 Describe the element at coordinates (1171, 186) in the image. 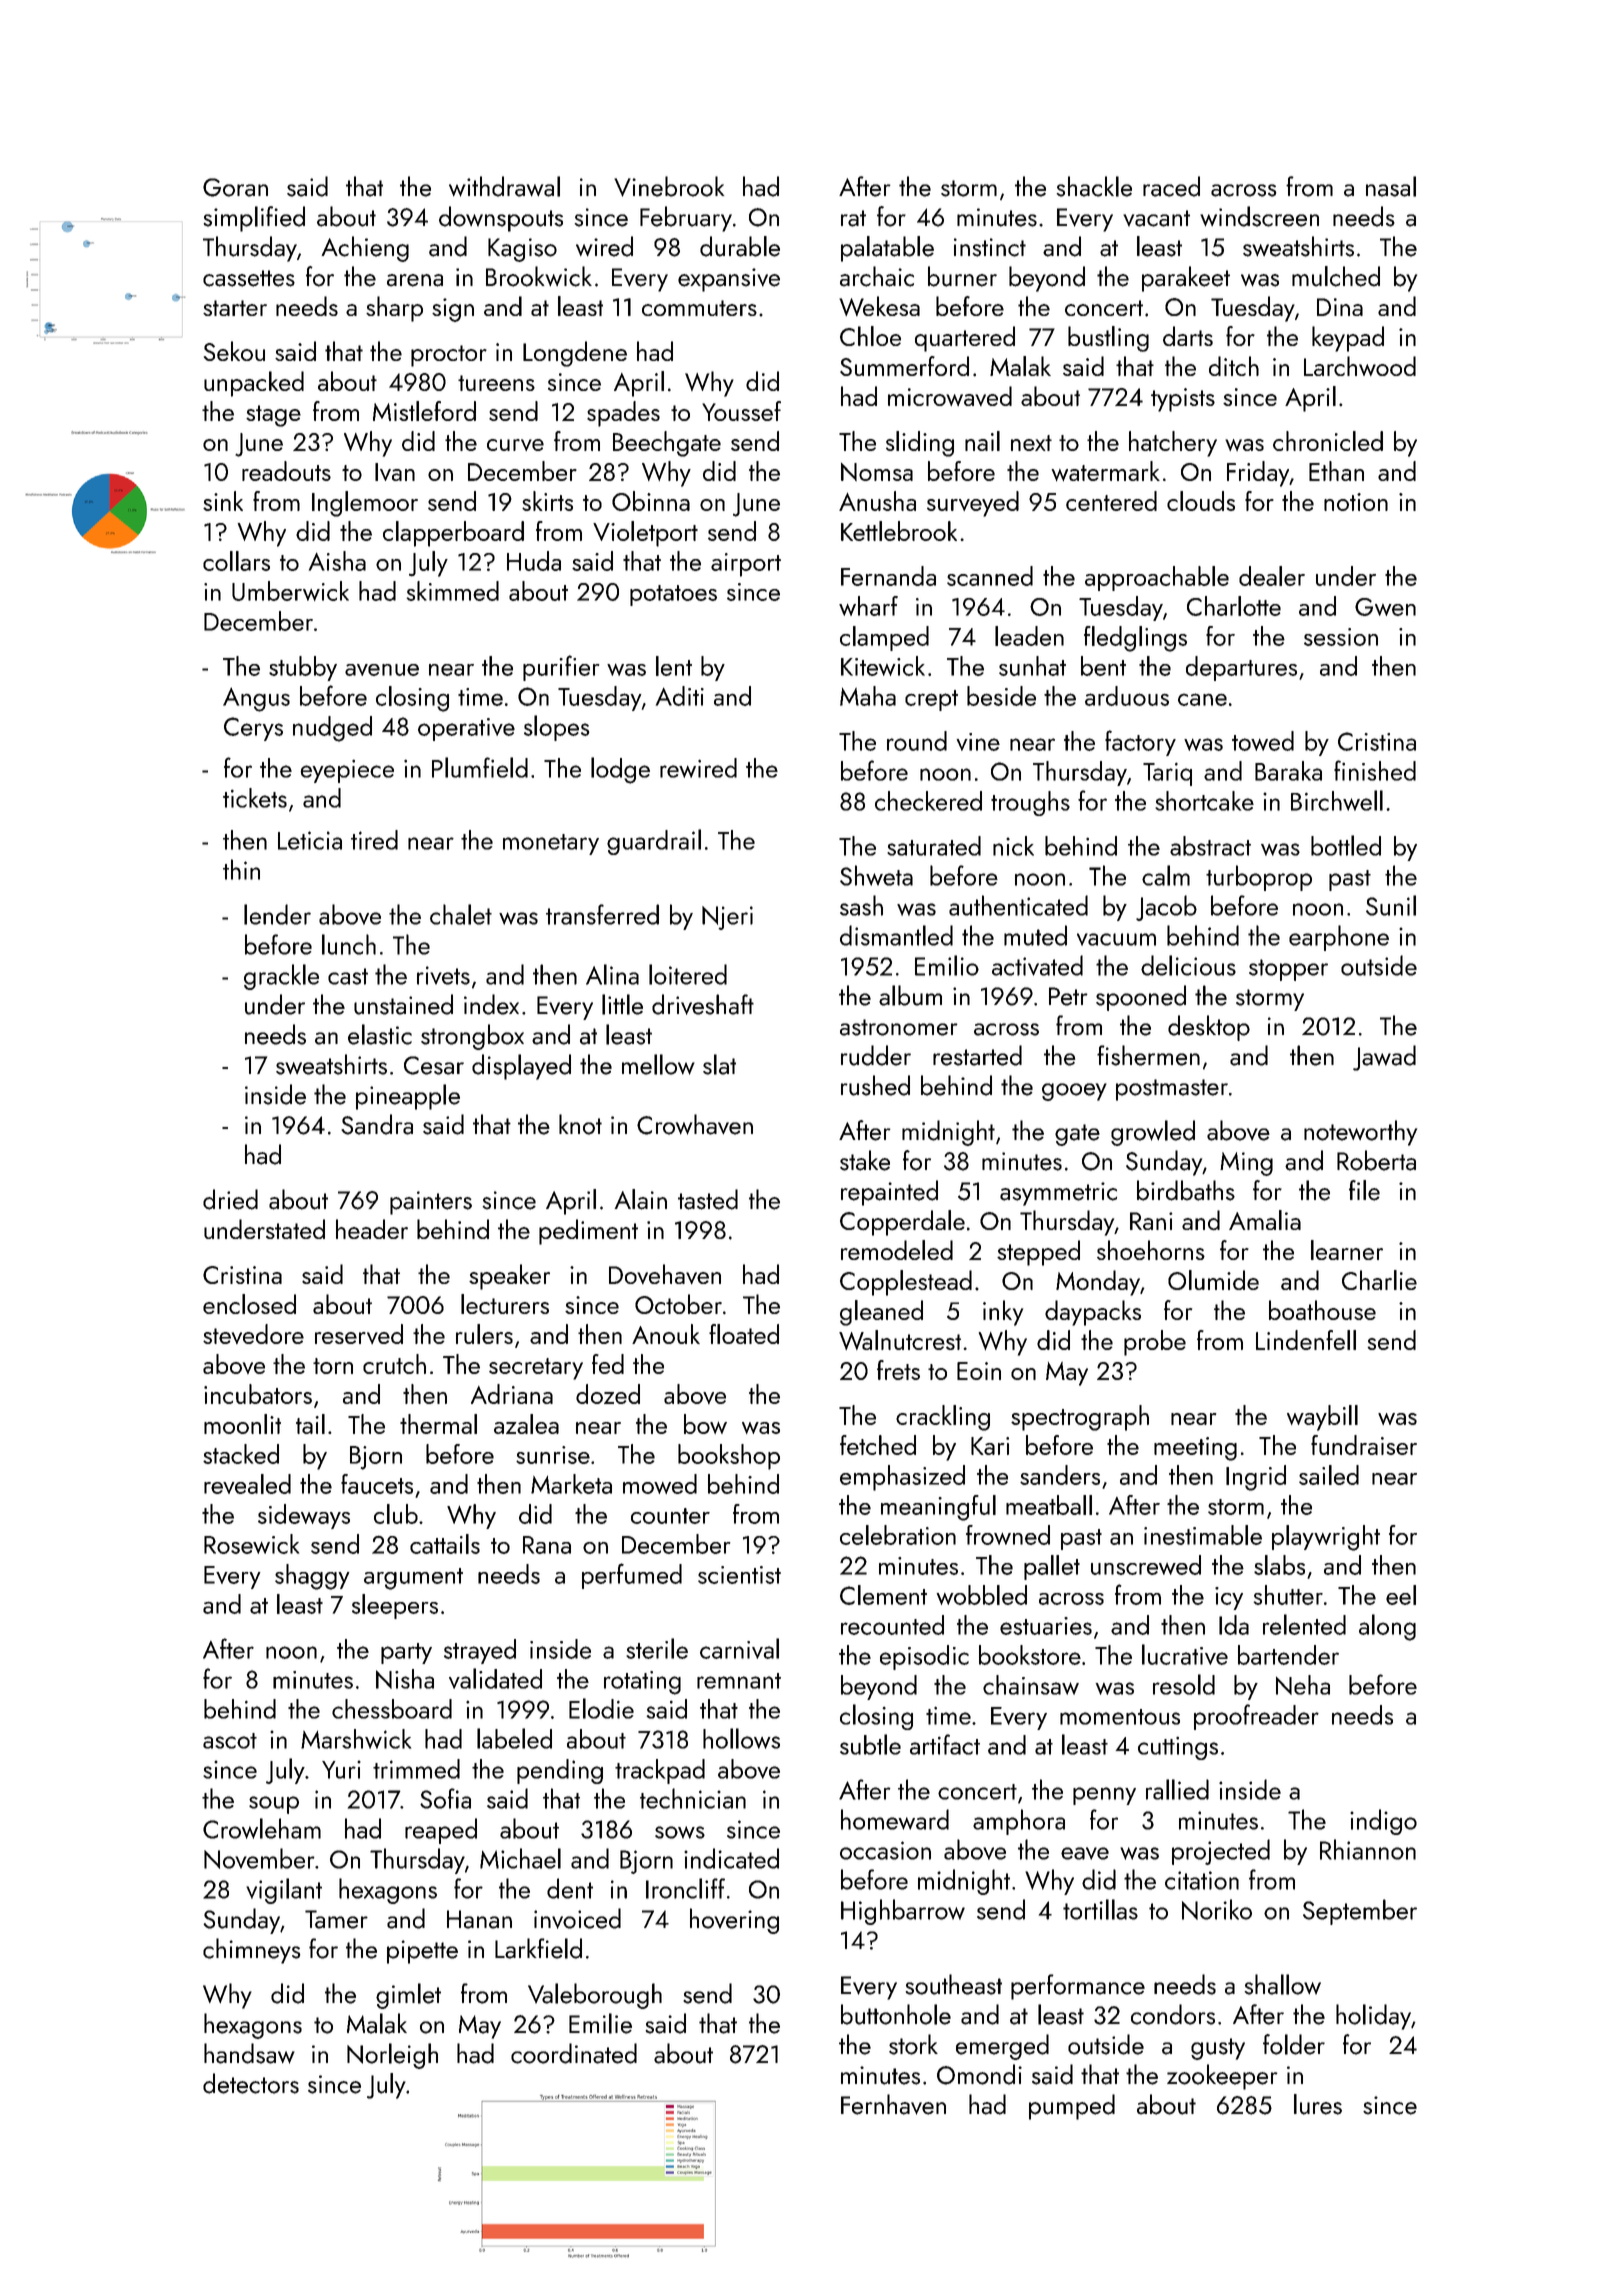

I see `raced` at that location.
